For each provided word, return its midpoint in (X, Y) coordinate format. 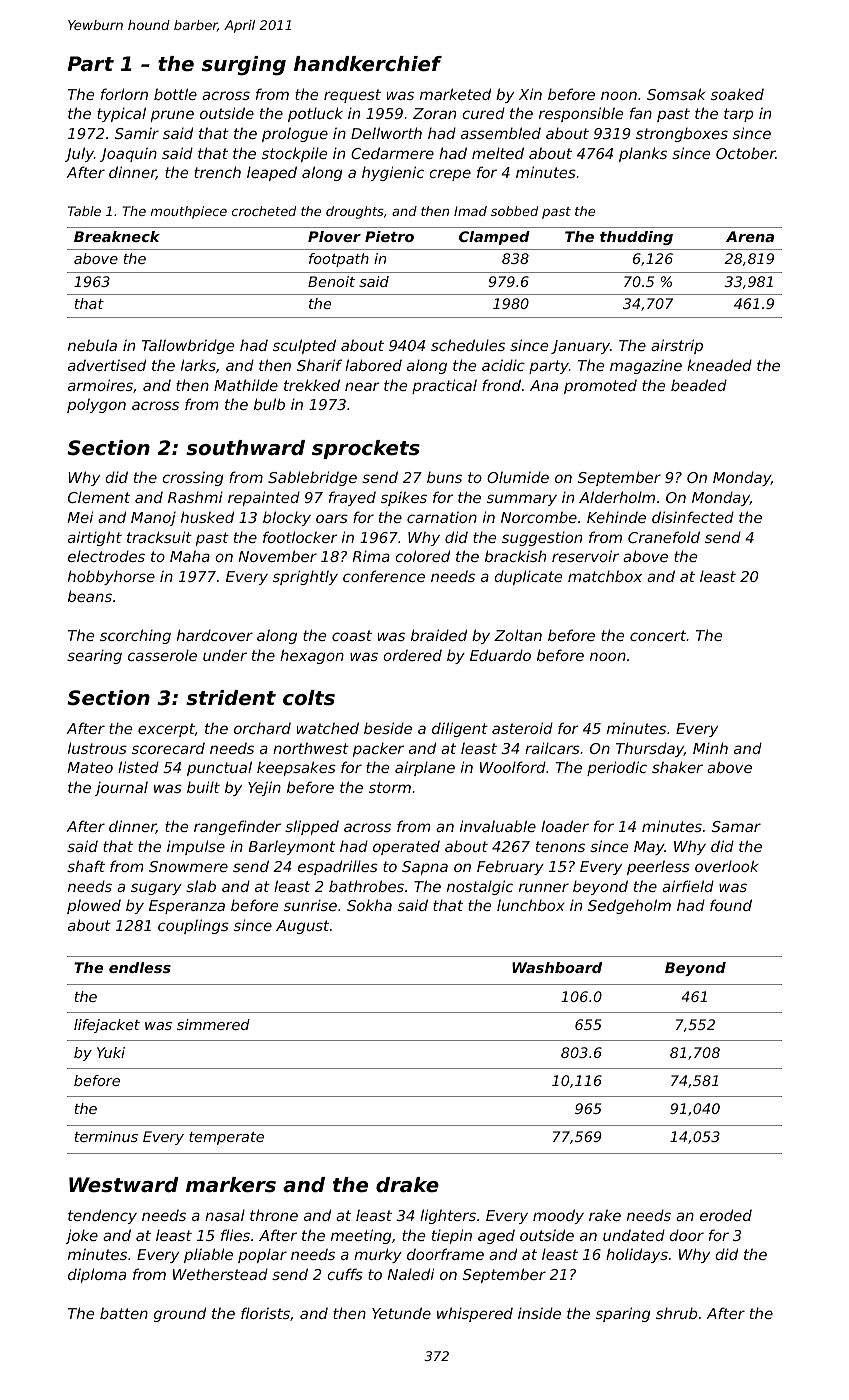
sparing (623, 1314)
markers (231, 1185)
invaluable (498, 826)
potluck (315, 114)
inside (539, 1313)
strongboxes (682, 134)
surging (244, 66)
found (731, 905)
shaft (86, 866)
